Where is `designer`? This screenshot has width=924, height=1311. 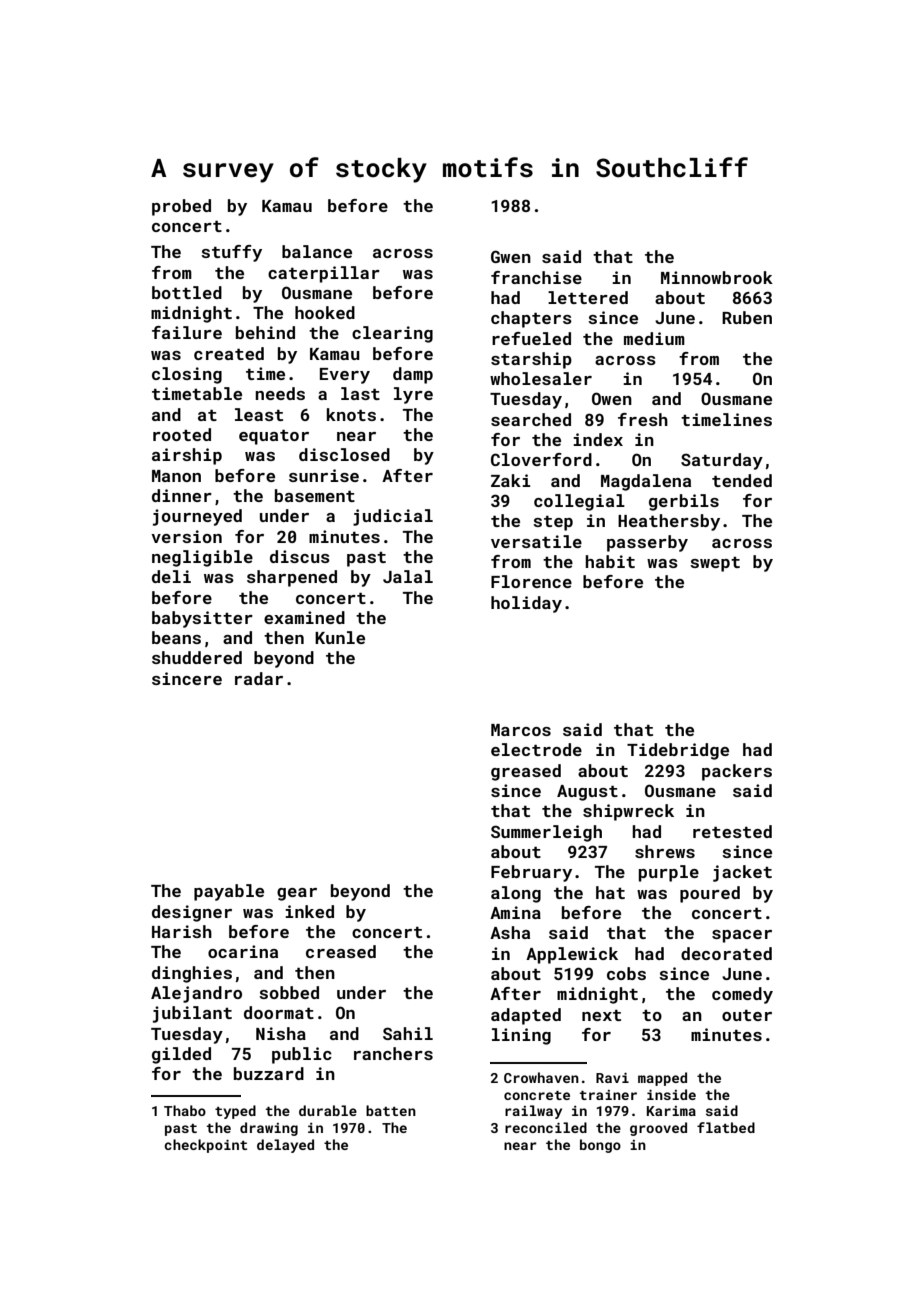 designer is located at coordinates (192, 913).
